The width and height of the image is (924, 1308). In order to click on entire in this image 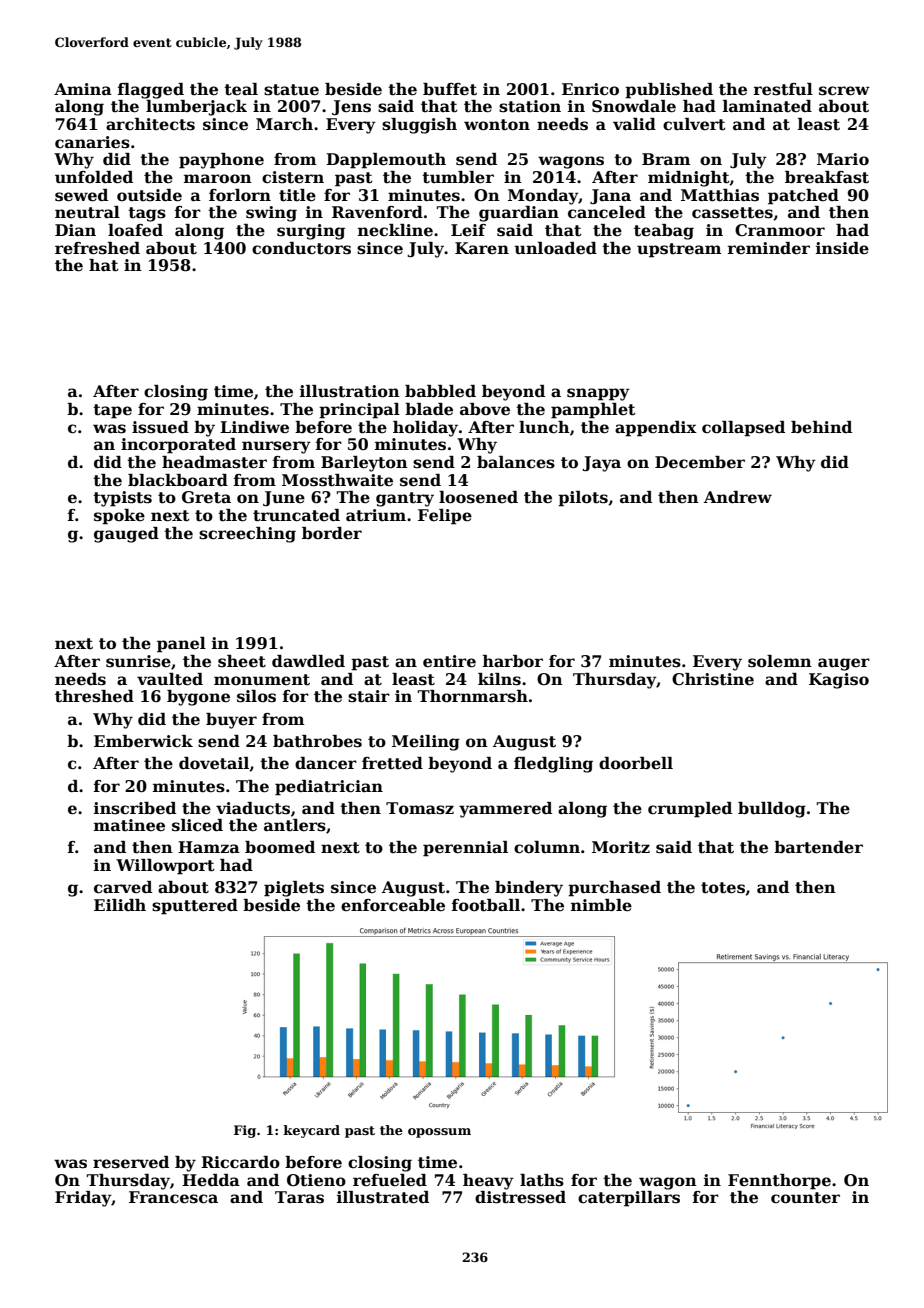, I will do `click(449, 661)`.
